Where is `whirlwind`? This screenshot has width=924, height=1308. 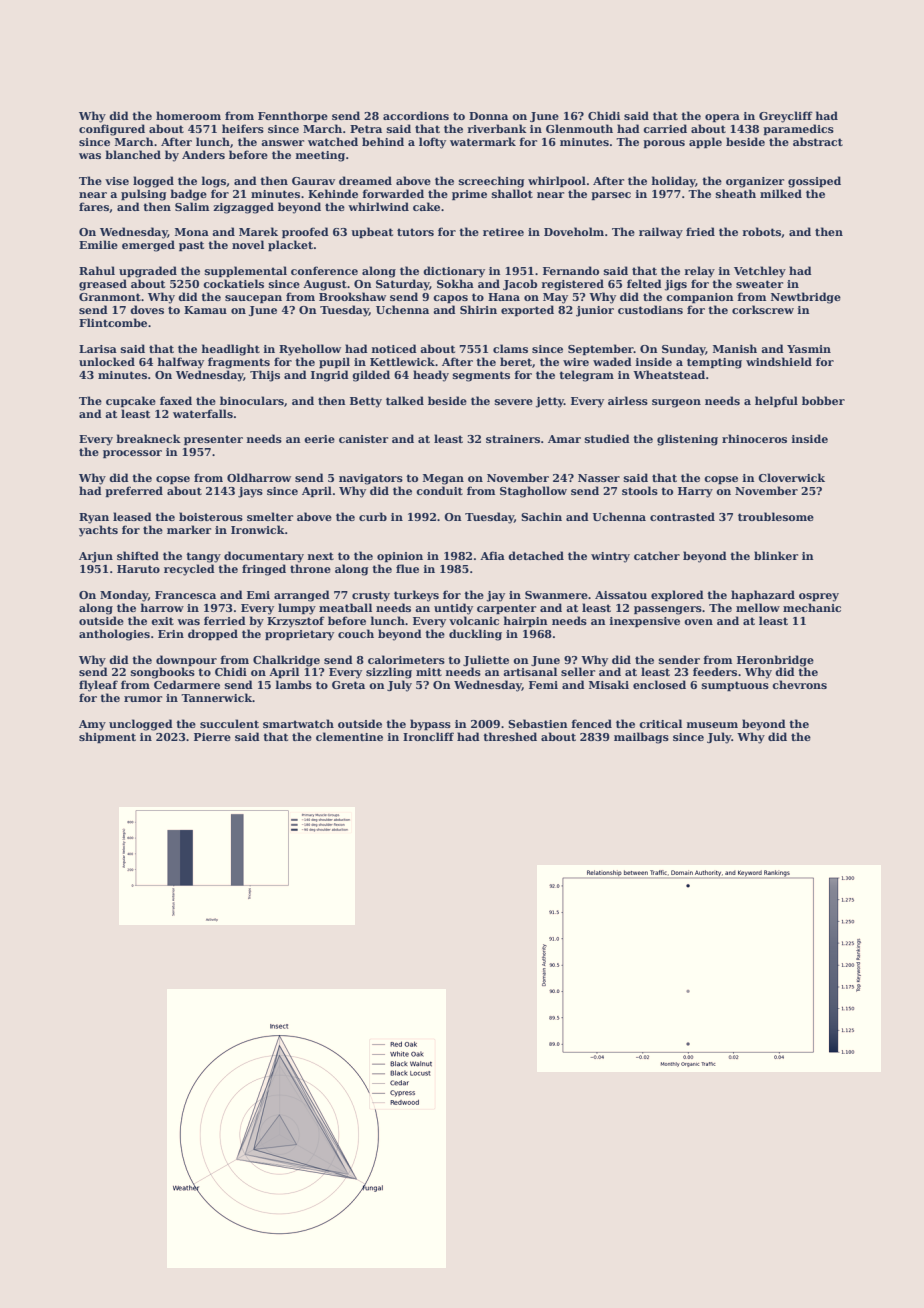 whirlwind is located at coordinates (378, 206).
